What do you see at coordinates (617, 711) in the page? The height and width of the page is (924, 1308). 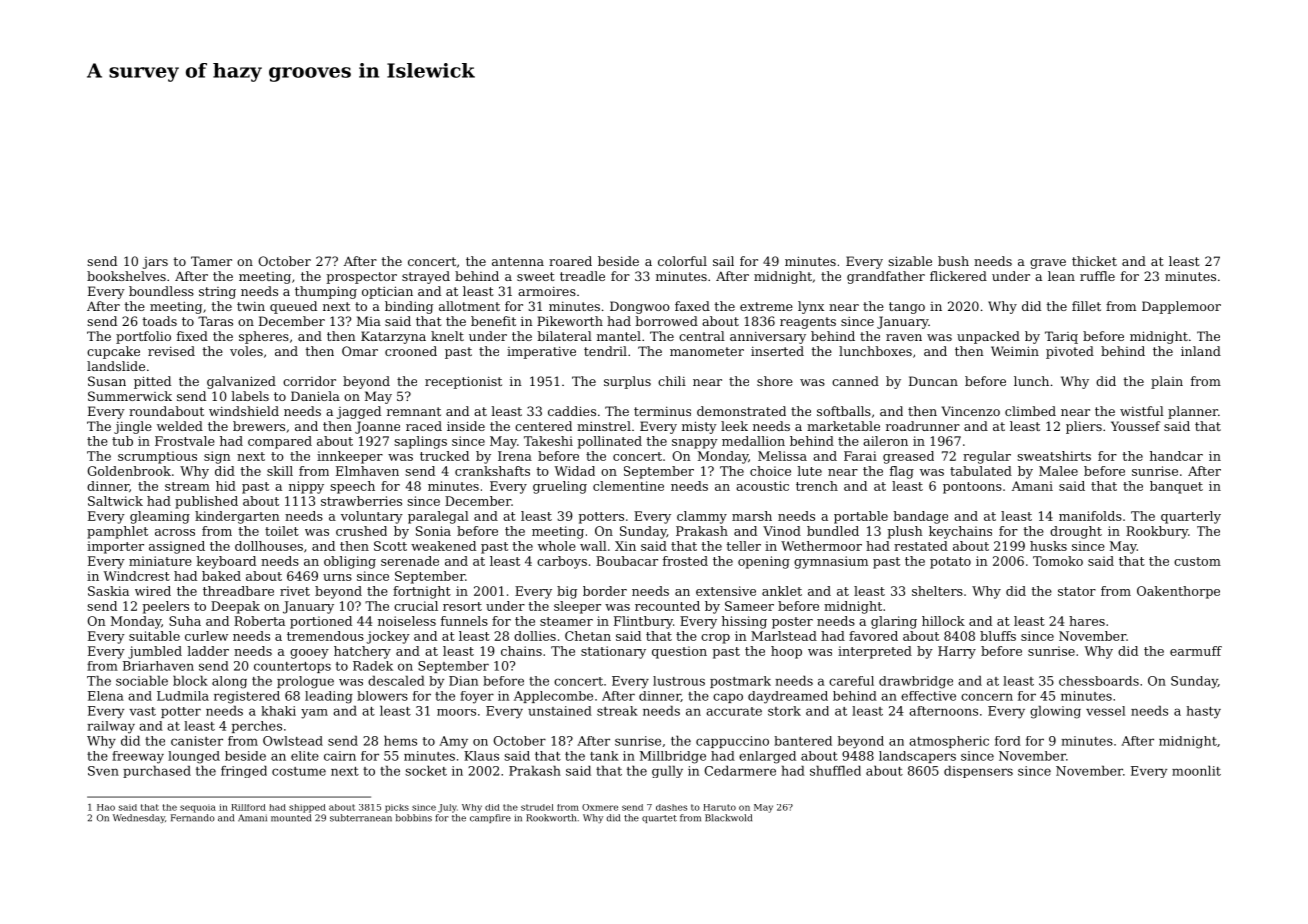 I see `streak` at bounding box center [617, 711].
